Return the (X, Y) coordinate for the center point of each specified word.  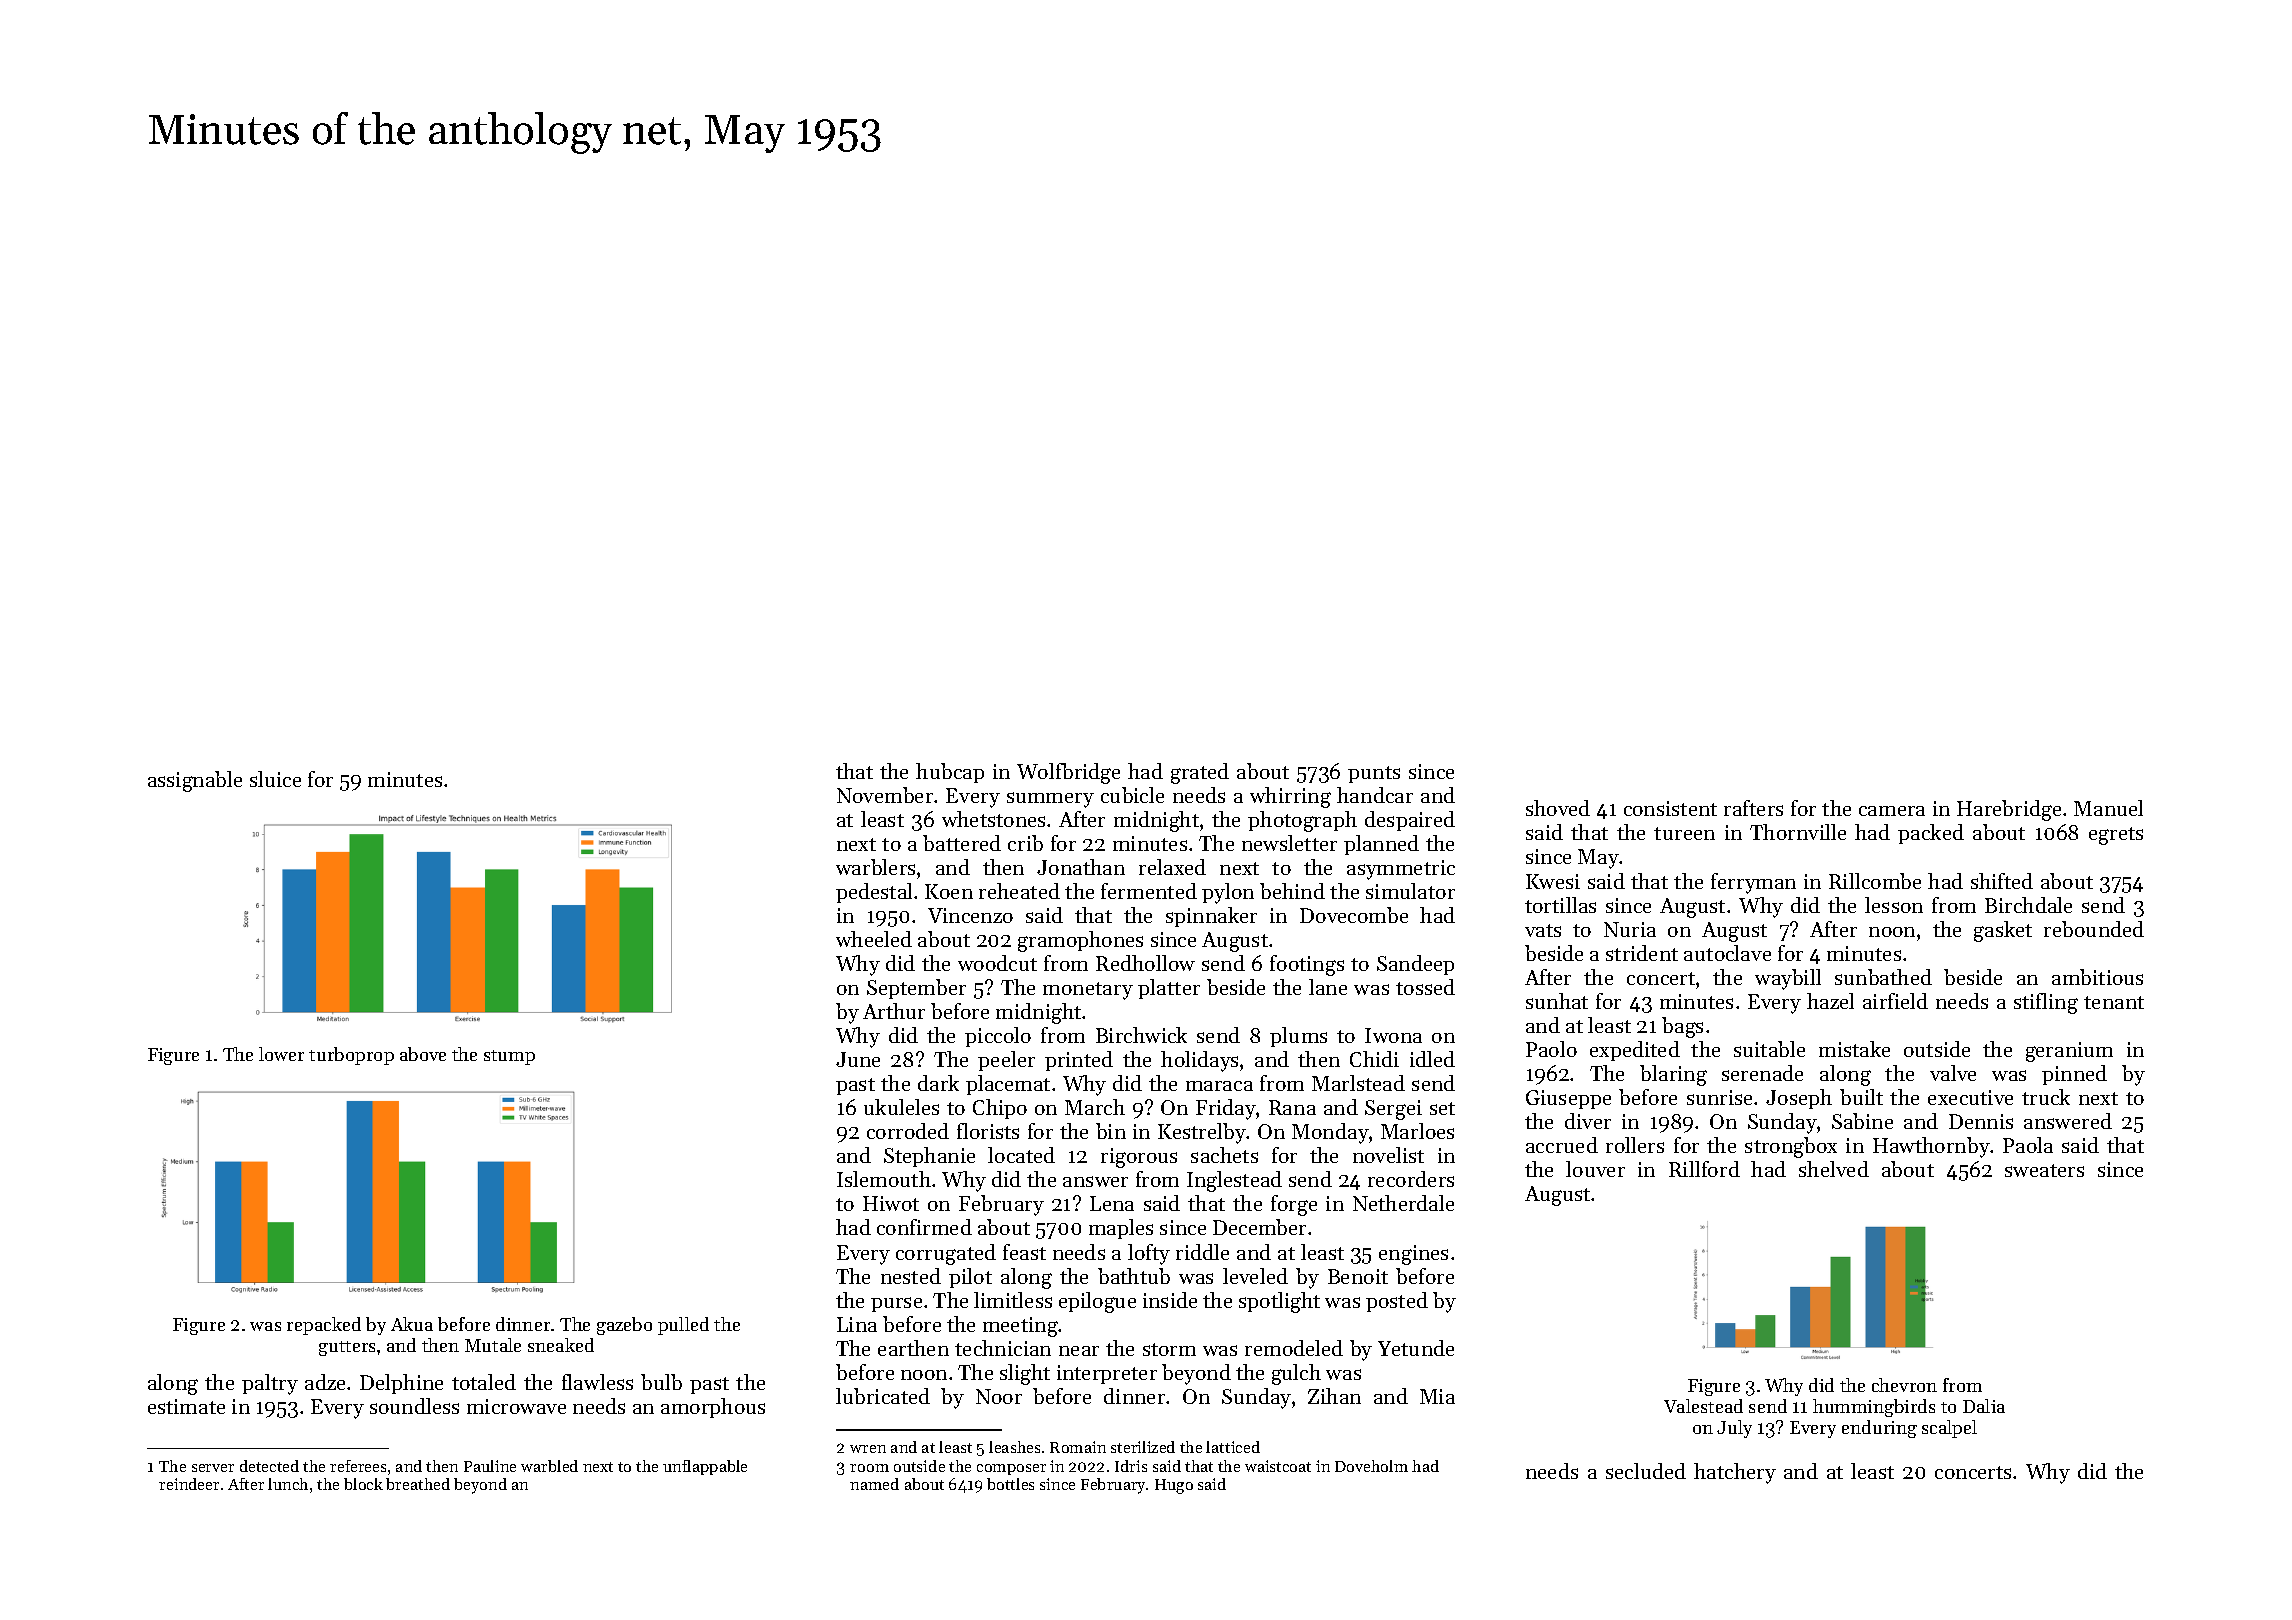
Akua (412, 1324)
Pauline (490, 1466)
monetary (1088, 991)
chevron (1904, 1385)
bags (1682, 1027)
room (869, 1468)
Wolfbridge (1068, 773)
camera (1892, 811)
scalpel (1949, 1429)
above (423, 1054)
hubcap (950, 773)
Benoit (1358, 1276)
